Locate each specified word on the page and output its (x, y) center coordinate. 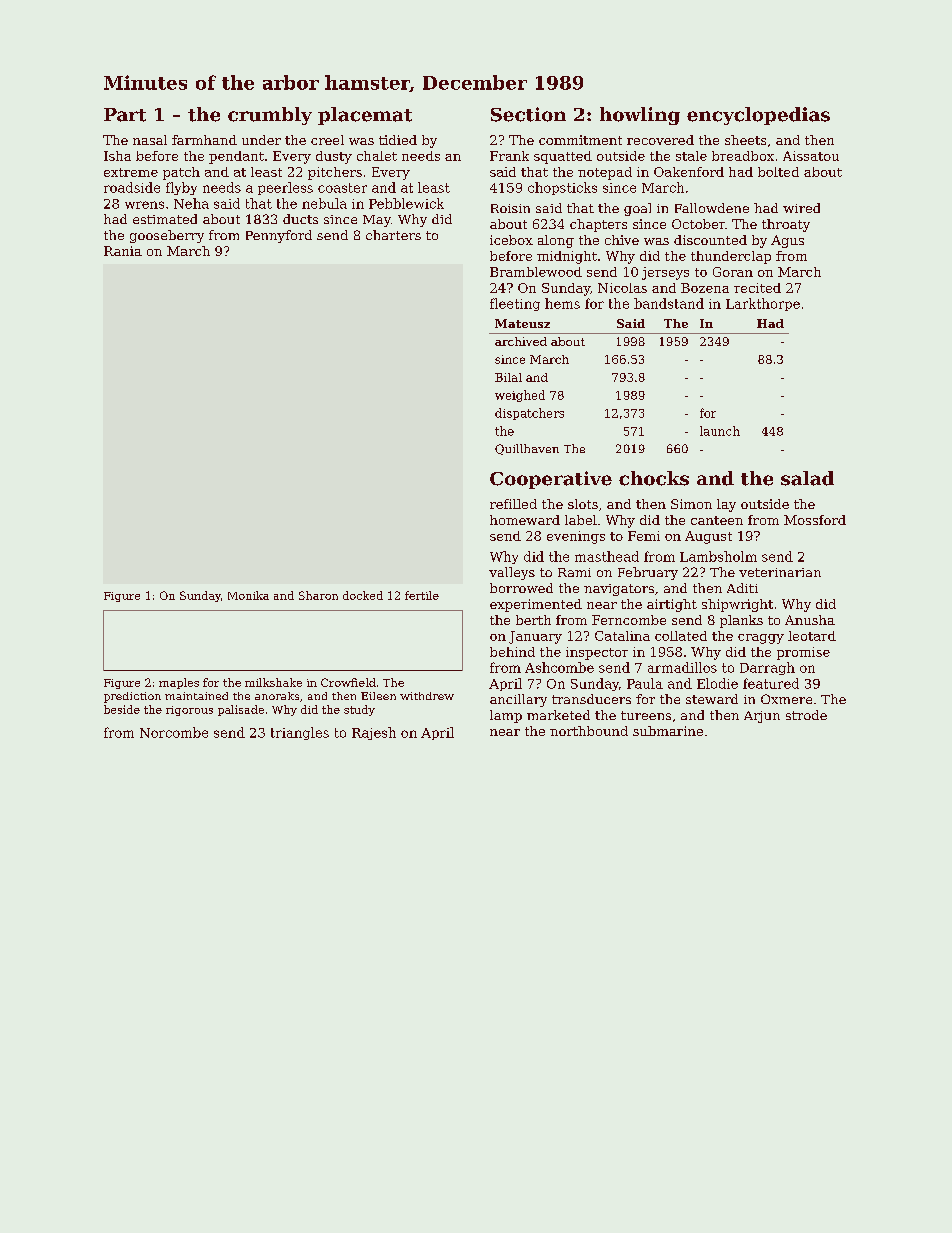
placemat (365, 116)
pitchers (335, 173)
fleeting (515, 304)
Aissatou (811, 156)
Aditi (742, 588)
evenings (576, 537)
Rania (123, 251)
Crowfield (348, 682)
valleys (512, 573)
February (648, 573)
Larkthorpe (763, 304)
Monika (248, 595)
